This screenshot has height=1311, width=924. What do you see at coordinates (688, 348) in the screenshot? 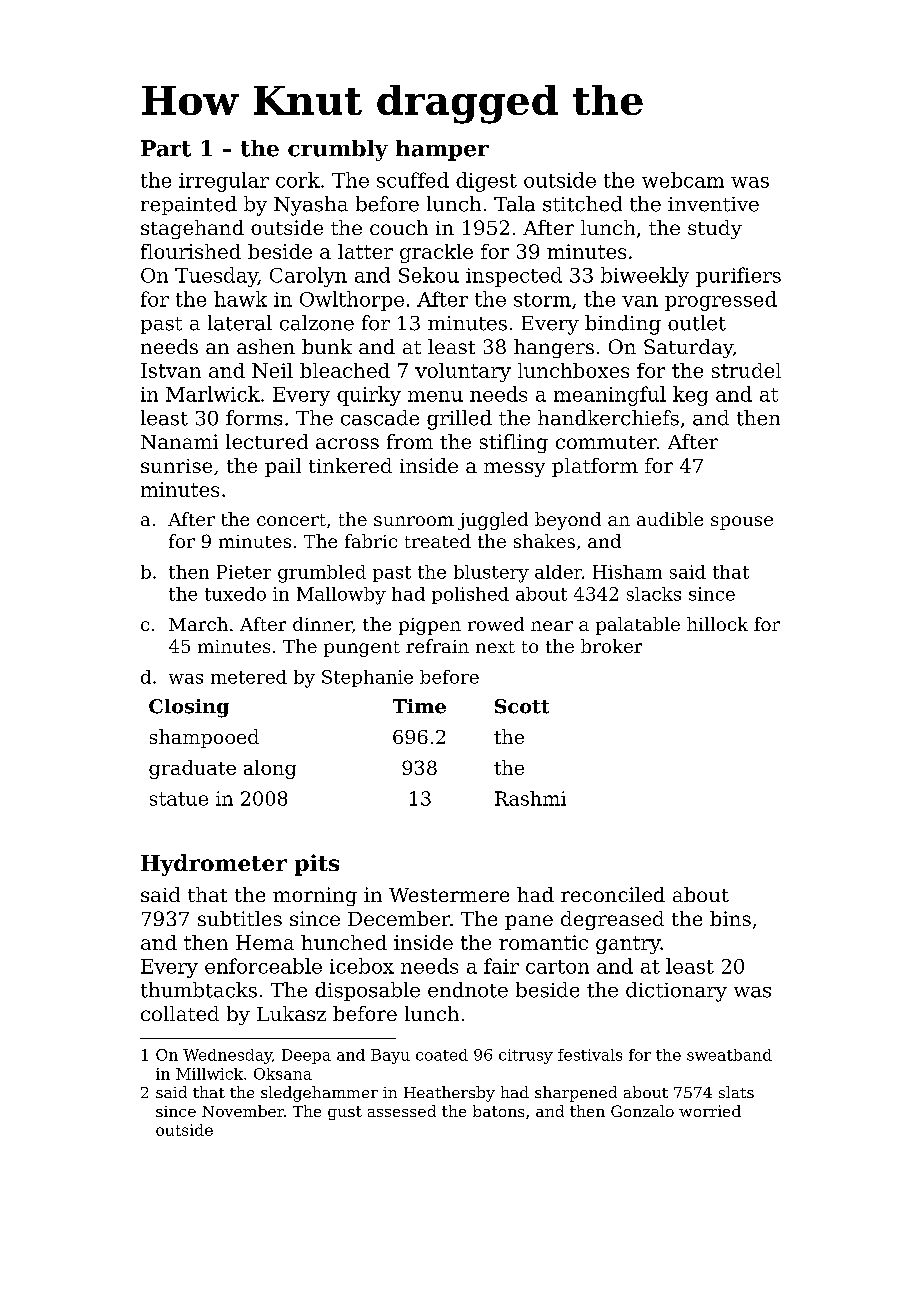
I see `Saturday` at bounding box center [688, 348].
